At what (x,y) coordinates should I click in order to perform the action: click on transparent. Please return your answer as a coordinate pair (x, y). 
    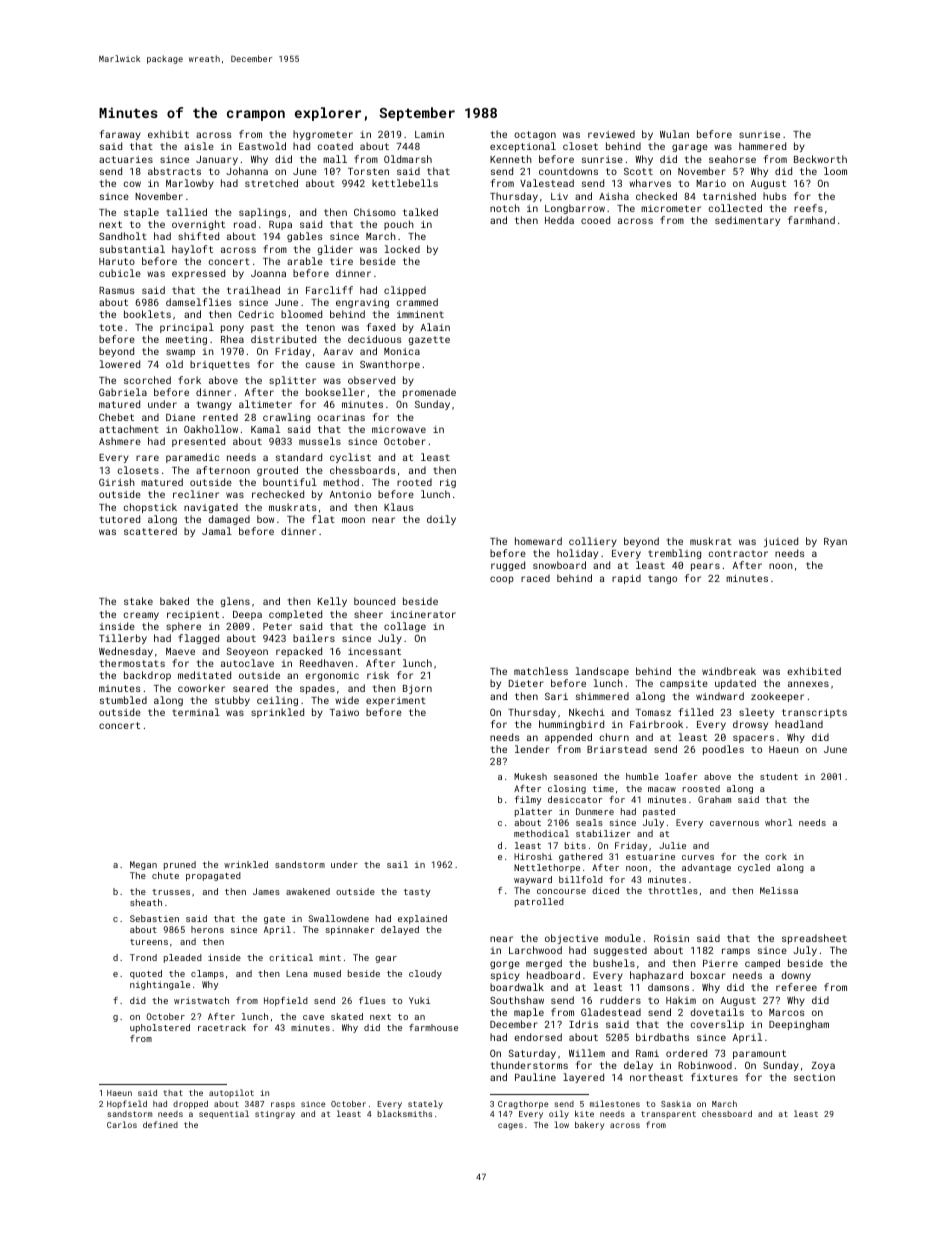
    Looking at the image, I should click on (668, 1115).
